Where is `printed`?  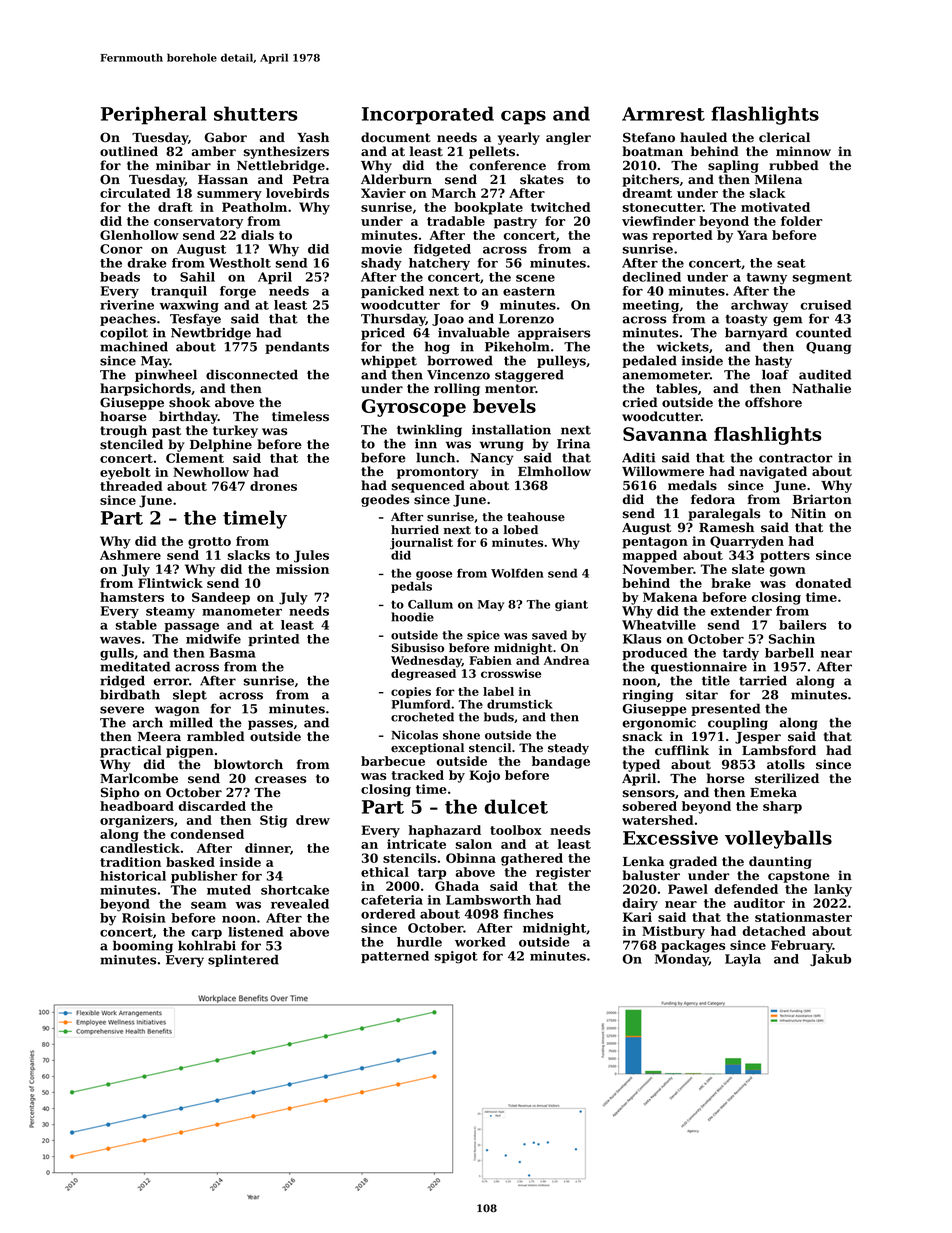
printed is located at coordinates (273, 640).
